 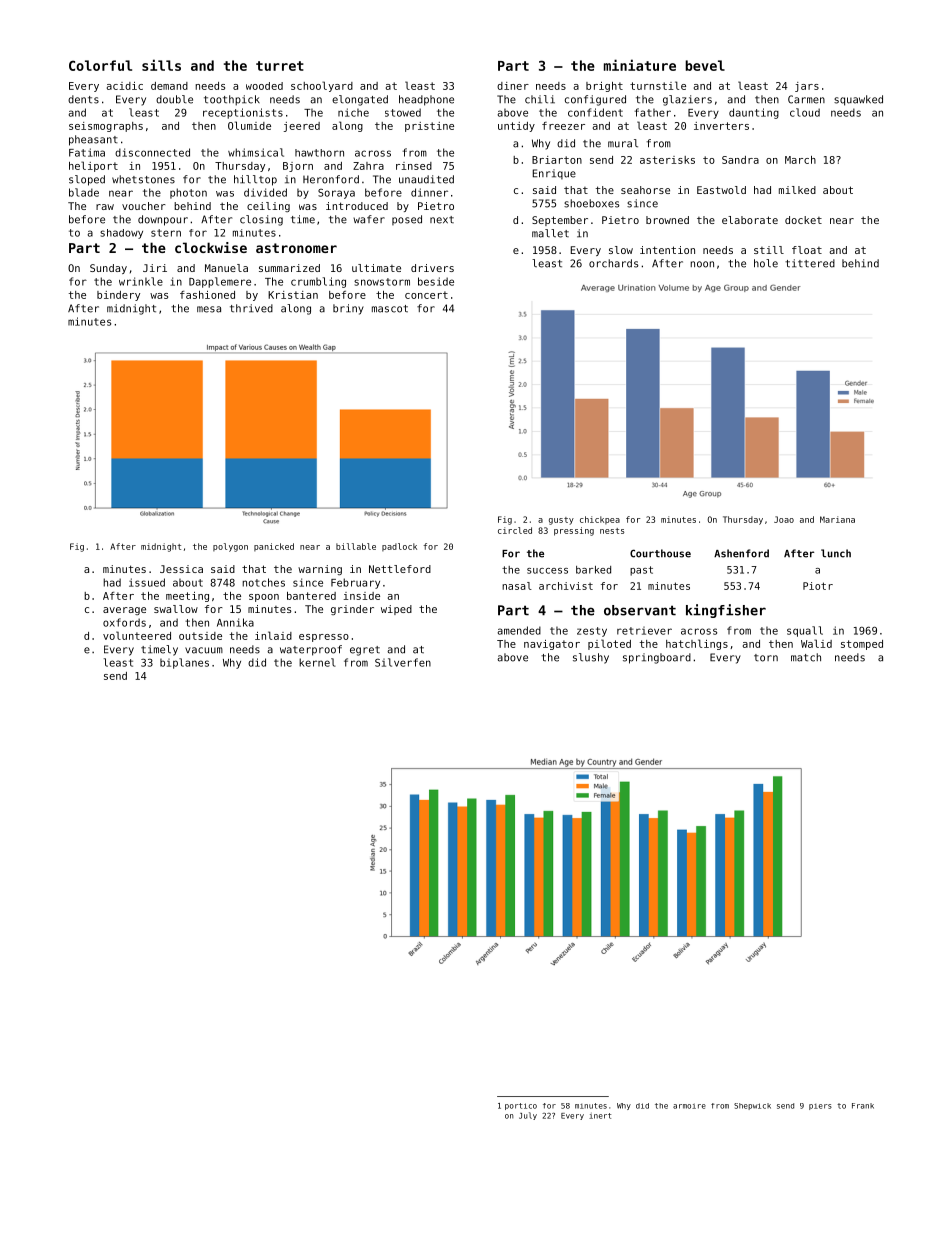 What do you see at coordinates (721, 190) in the document?
I see `Eastwold` at bounding box center [721, 190].
